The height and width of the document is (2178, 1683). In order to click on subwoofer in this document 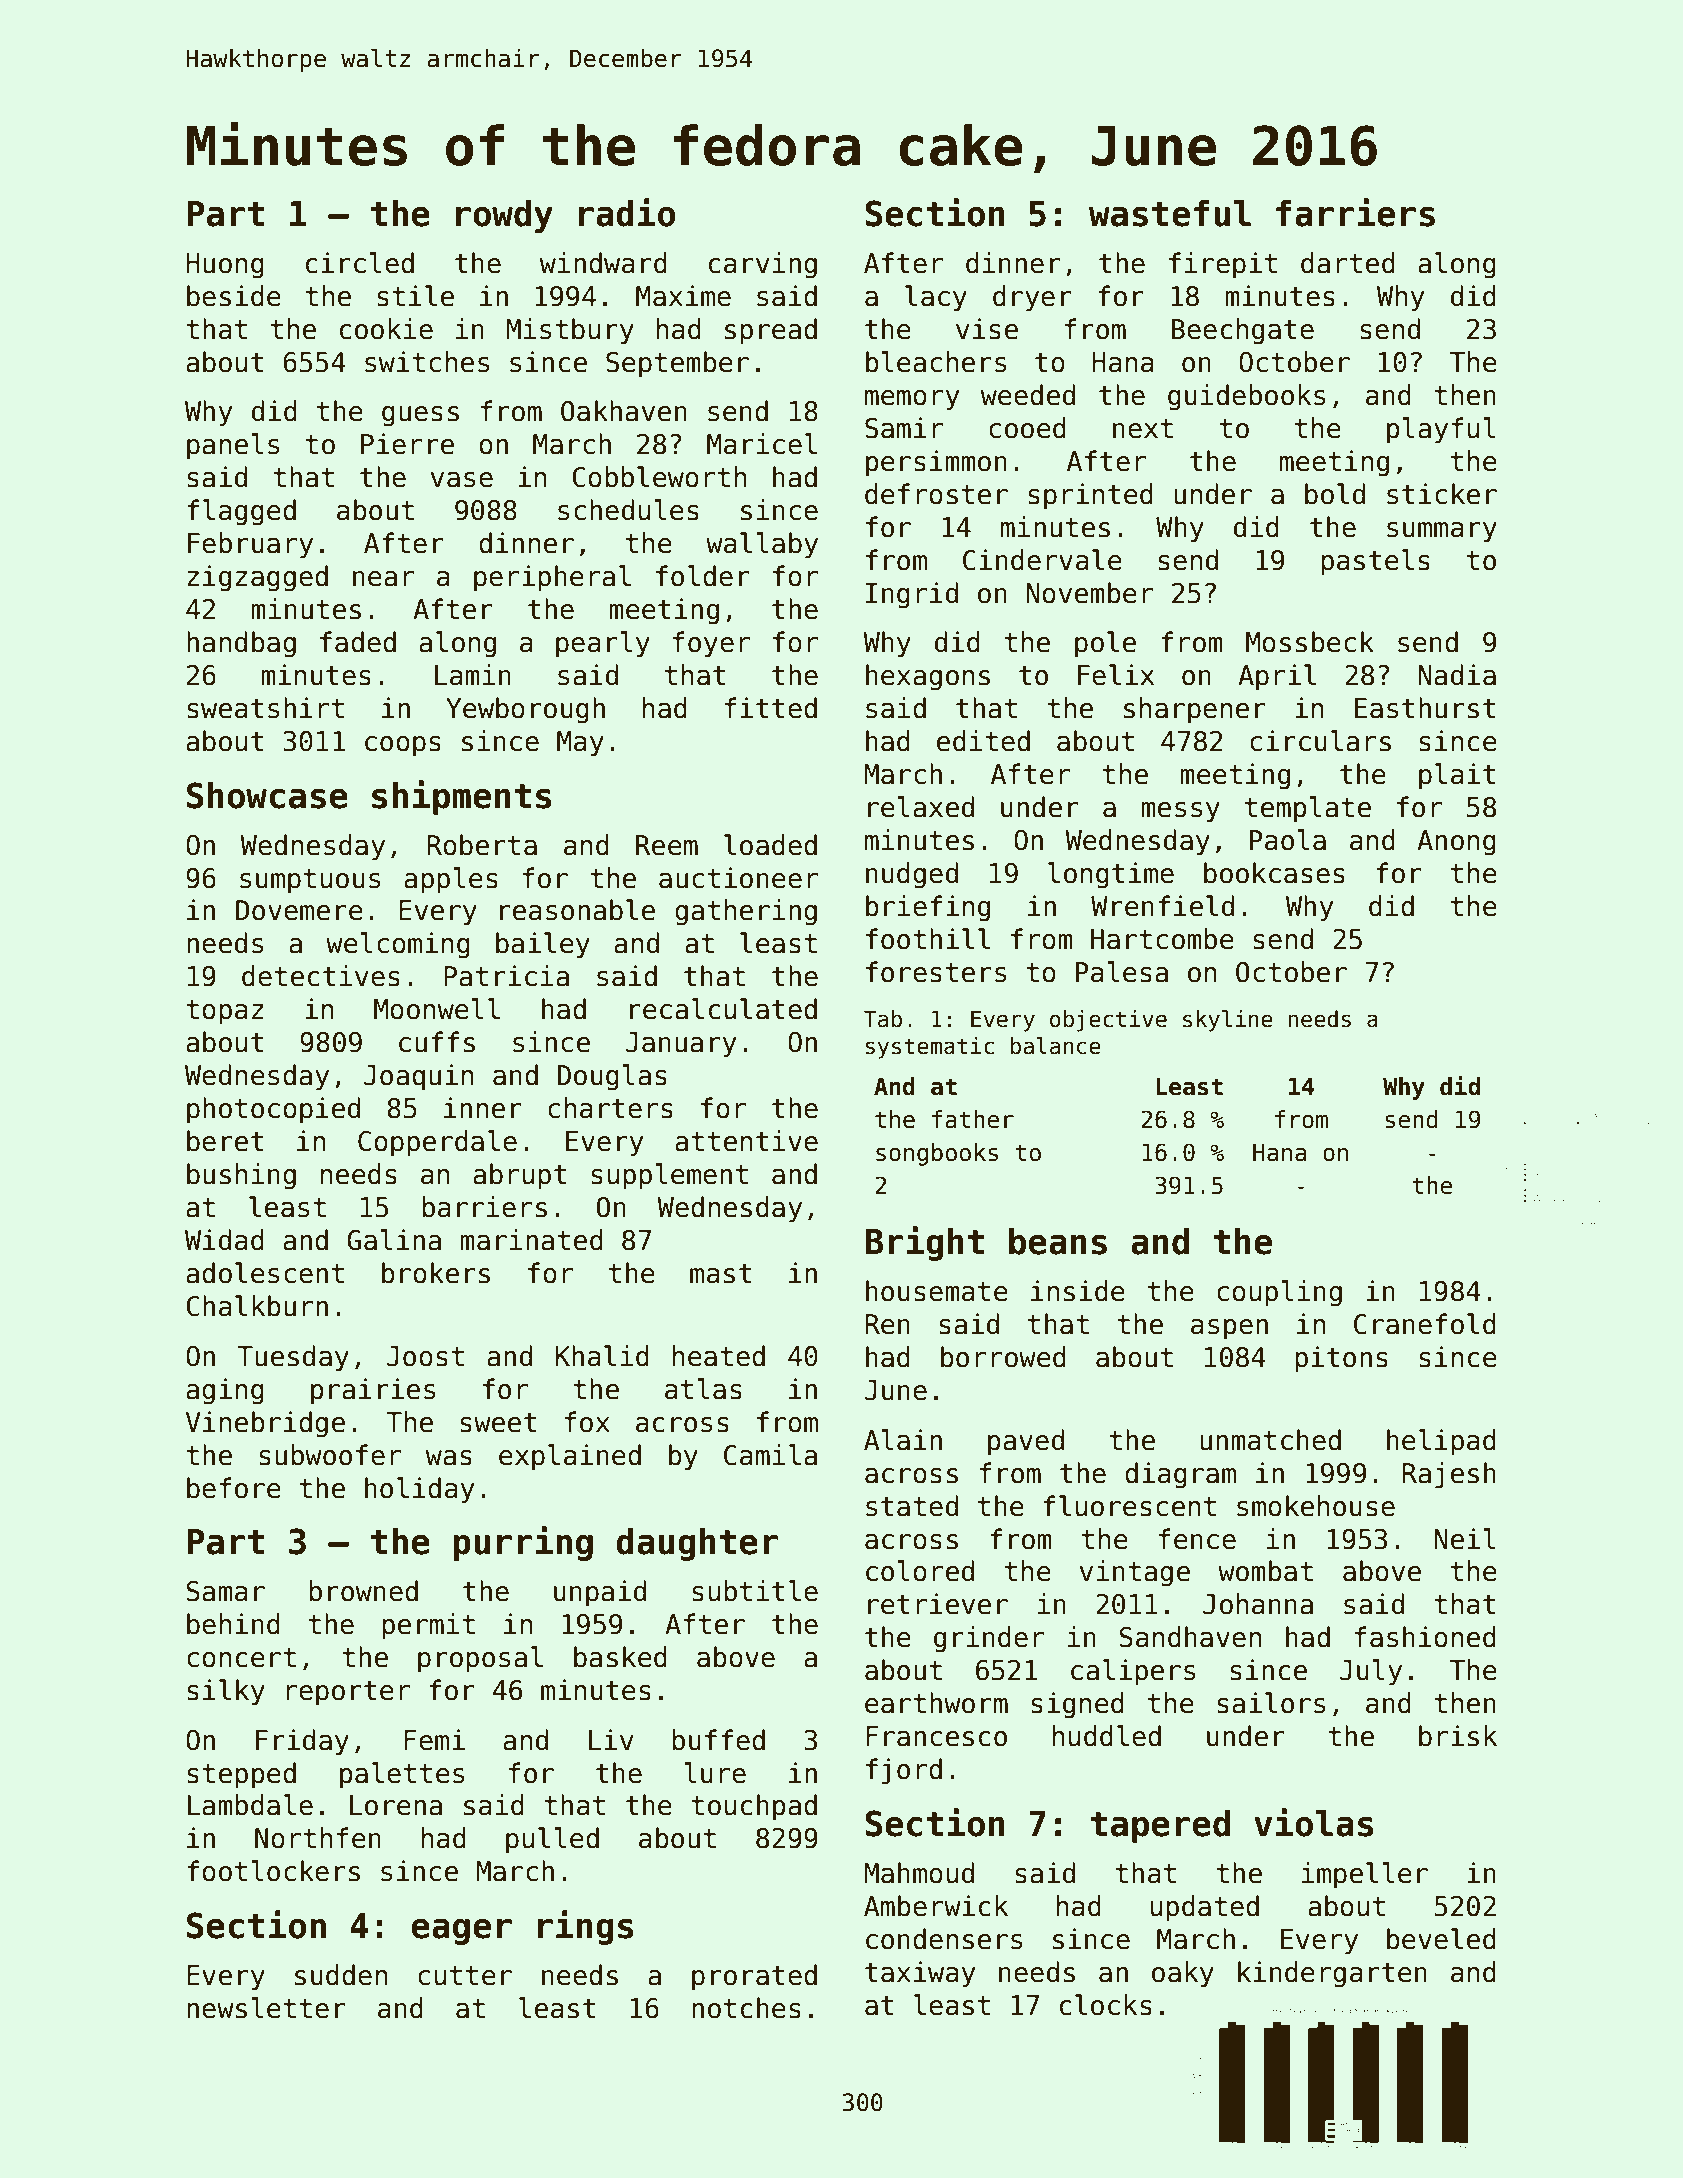, I will do `click(330, 1455)`.
